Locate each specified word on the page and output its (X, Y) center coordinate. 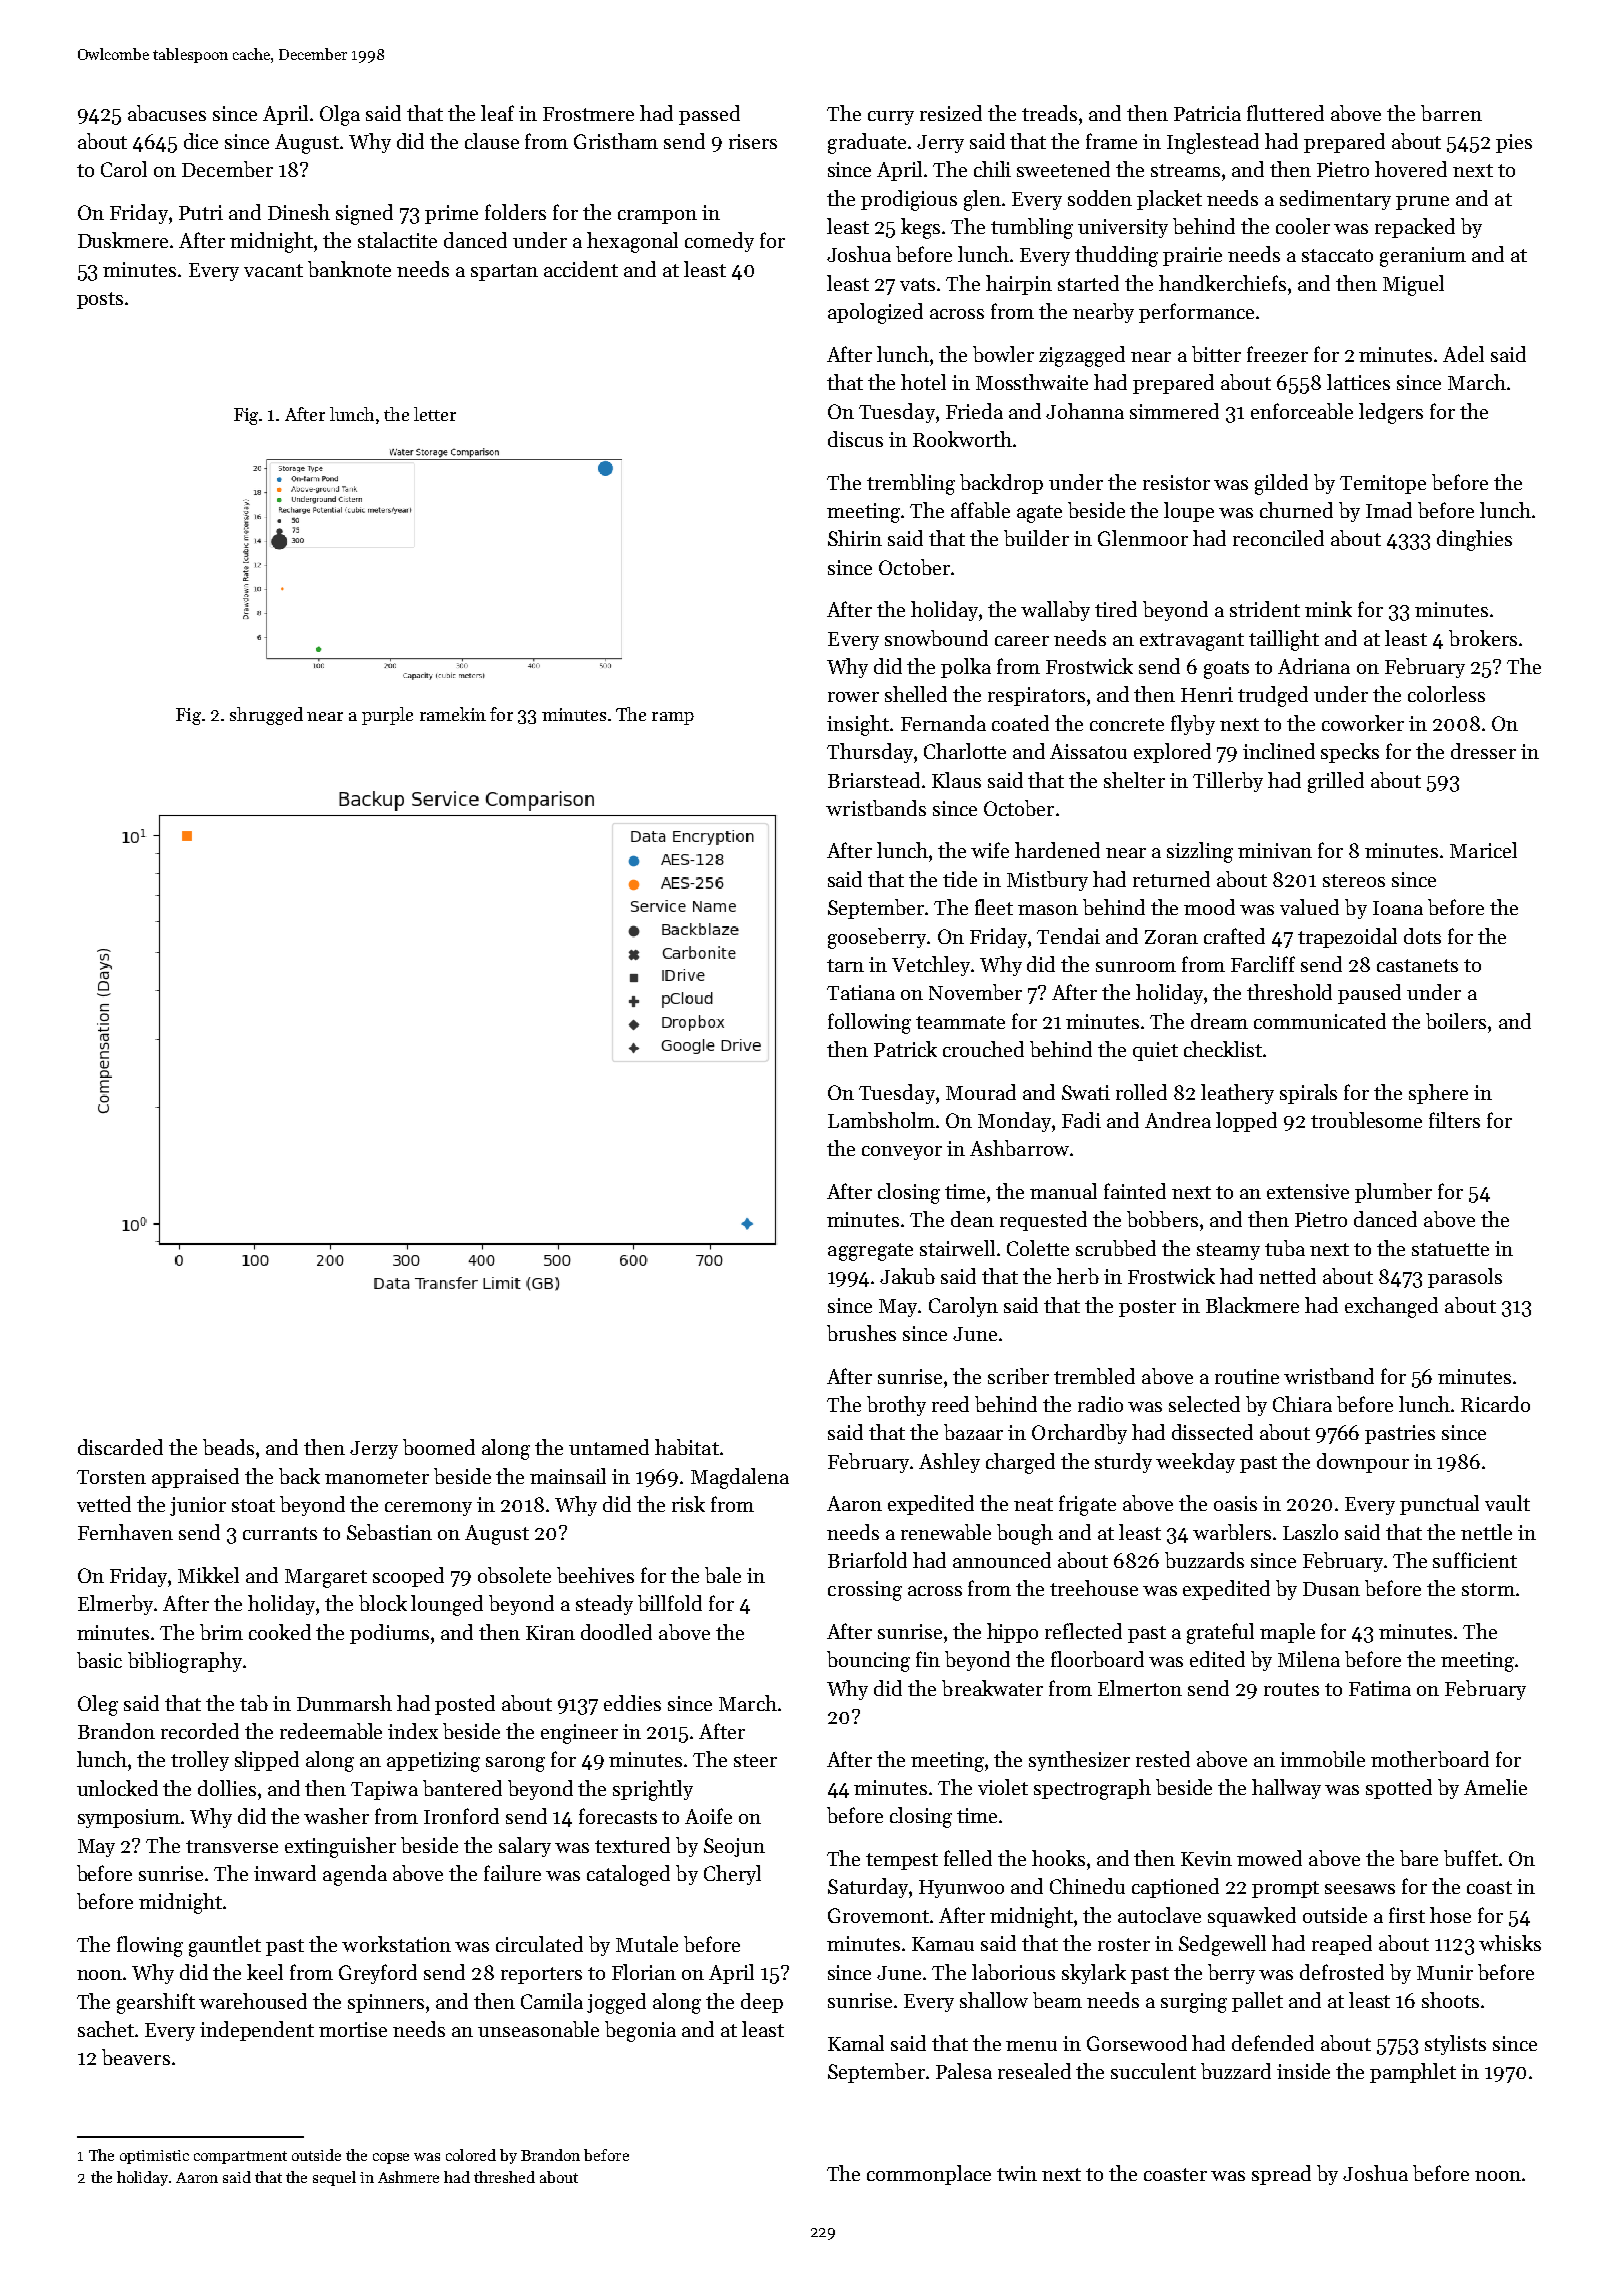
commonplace (929, 2175)
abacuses (167, 113)
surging (1194, 2003)
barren (1451, 113)
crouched (983, 1049)
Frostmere (588, 114)
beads (228, 1447)
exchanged (1391, 1307)
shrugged (266, 716)
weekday (1195, 1463)
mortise (353, 2029)
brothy (896, 1406)
